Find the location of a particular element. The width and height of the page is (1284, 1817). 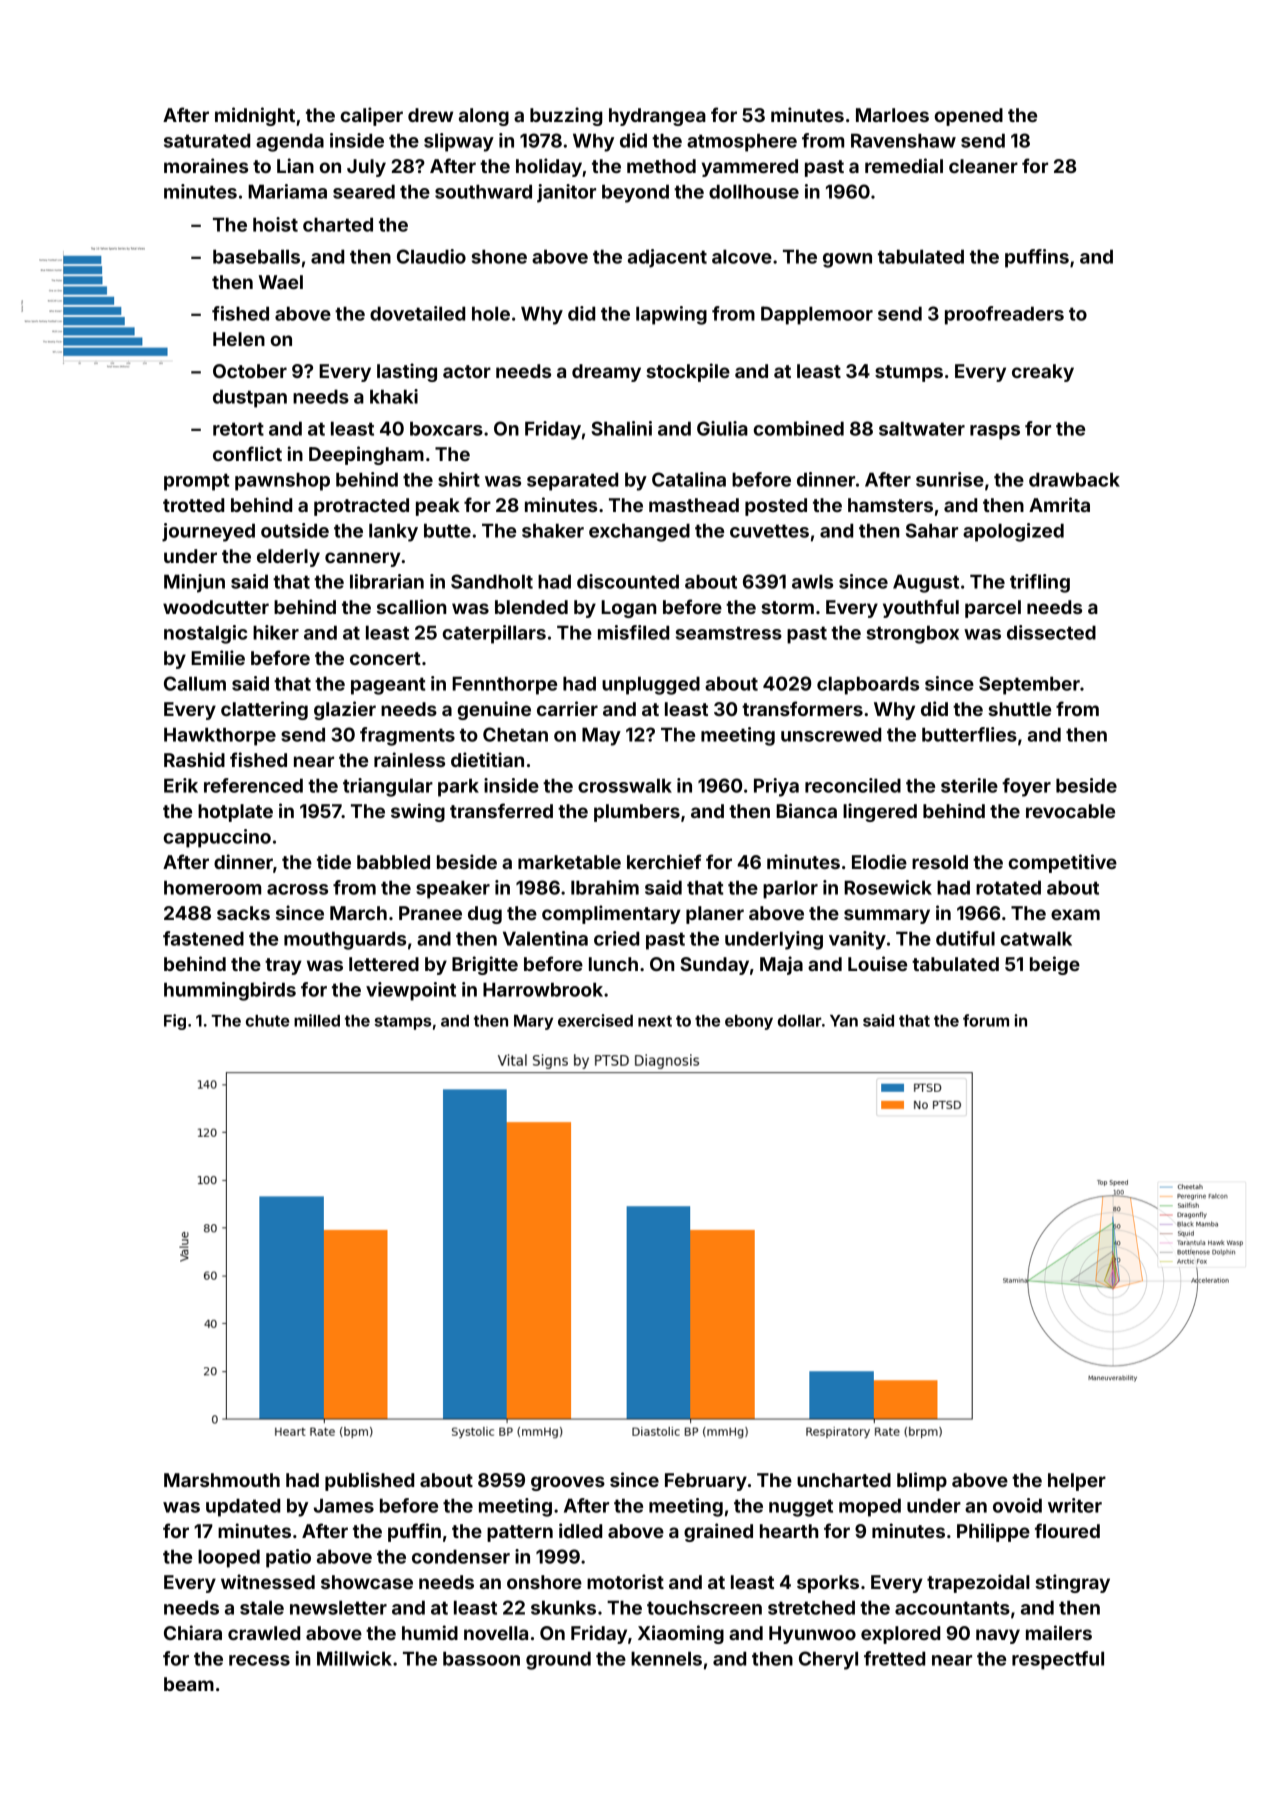

opened is located at coordinates (969, 117).
